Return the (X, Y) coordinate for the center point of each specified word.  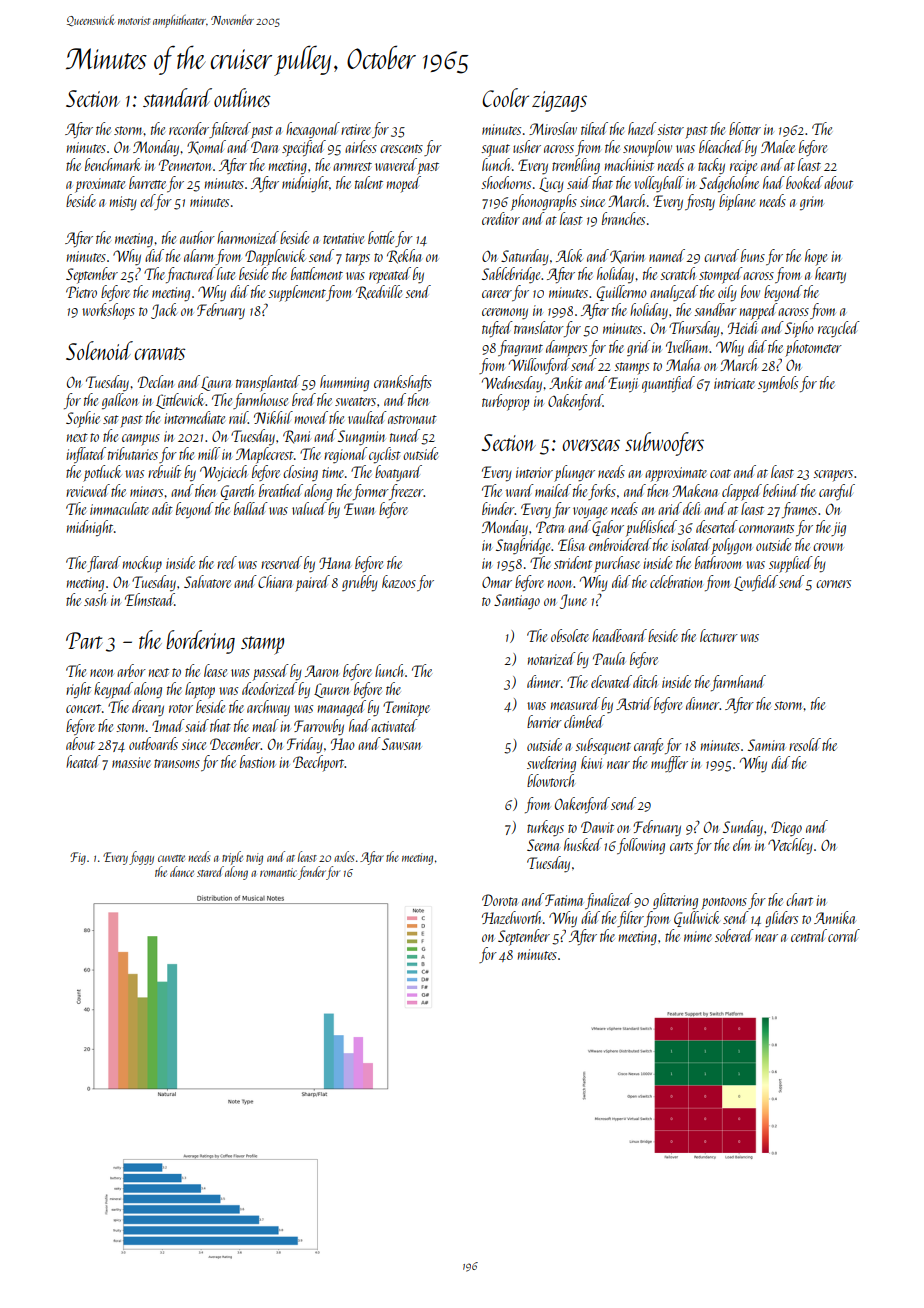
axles (344, 856)
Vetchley (790, 846)
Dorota (499, 900)
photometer (813, 348)
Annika (835, 917)
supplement (297, 293)
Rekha (404, 256)
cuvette (171, 858)
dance (182, 871)
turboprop (505, 402)
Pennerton (185, 165)
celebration (676, 581)
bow (750, 291)
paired (312, 583)
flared (104, 564)
